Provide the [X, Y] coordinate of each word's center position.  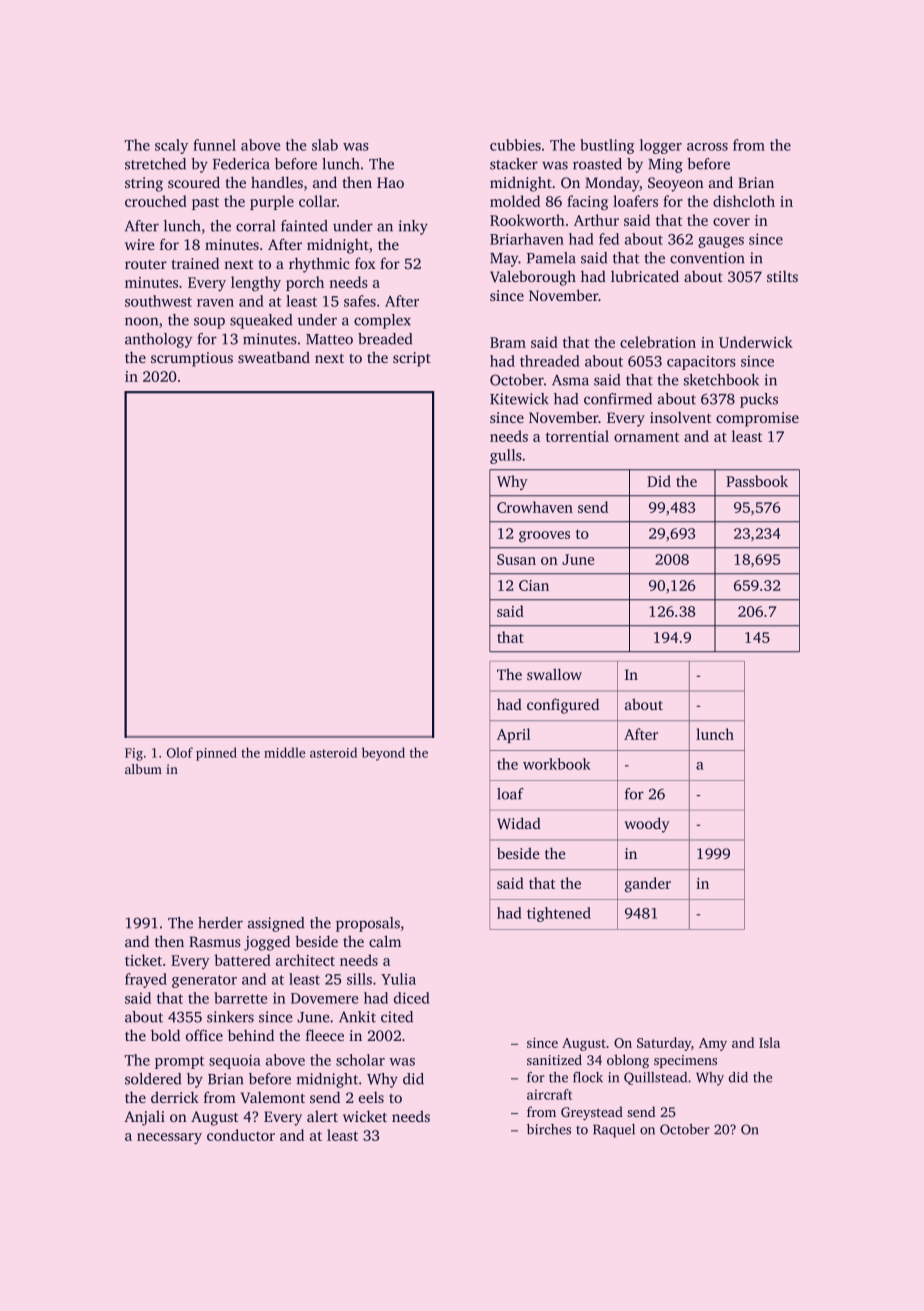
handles [277, 182]
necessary [169, 1139]
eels [371, 1097]
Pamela [551, 258]
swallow [554, 674]
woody [646, 825]
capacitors [701, 362]
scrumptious [192, 359]
